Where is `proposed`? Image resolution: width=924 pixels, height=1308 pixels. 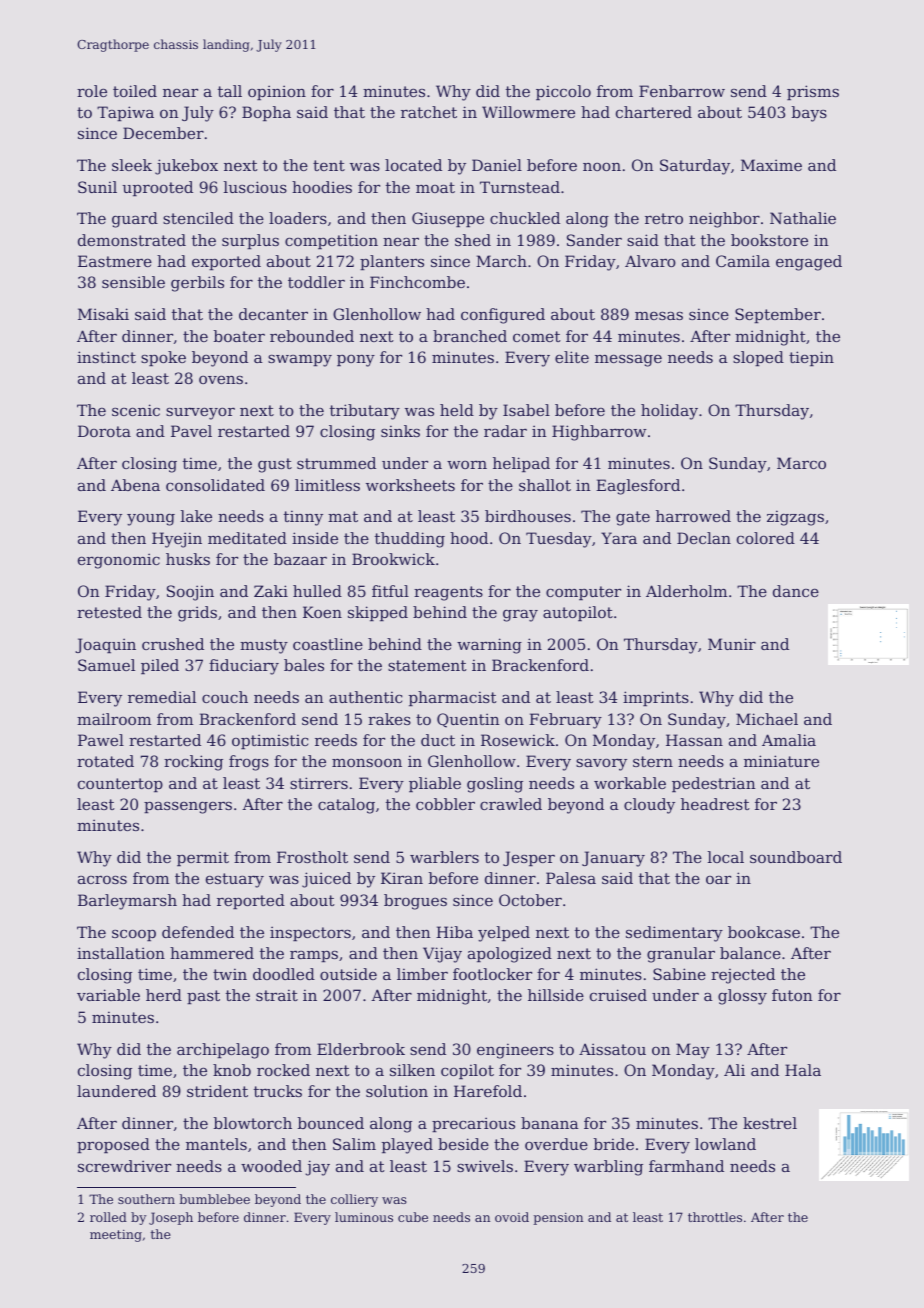
proposed is located at coordinates (113, 1145).
